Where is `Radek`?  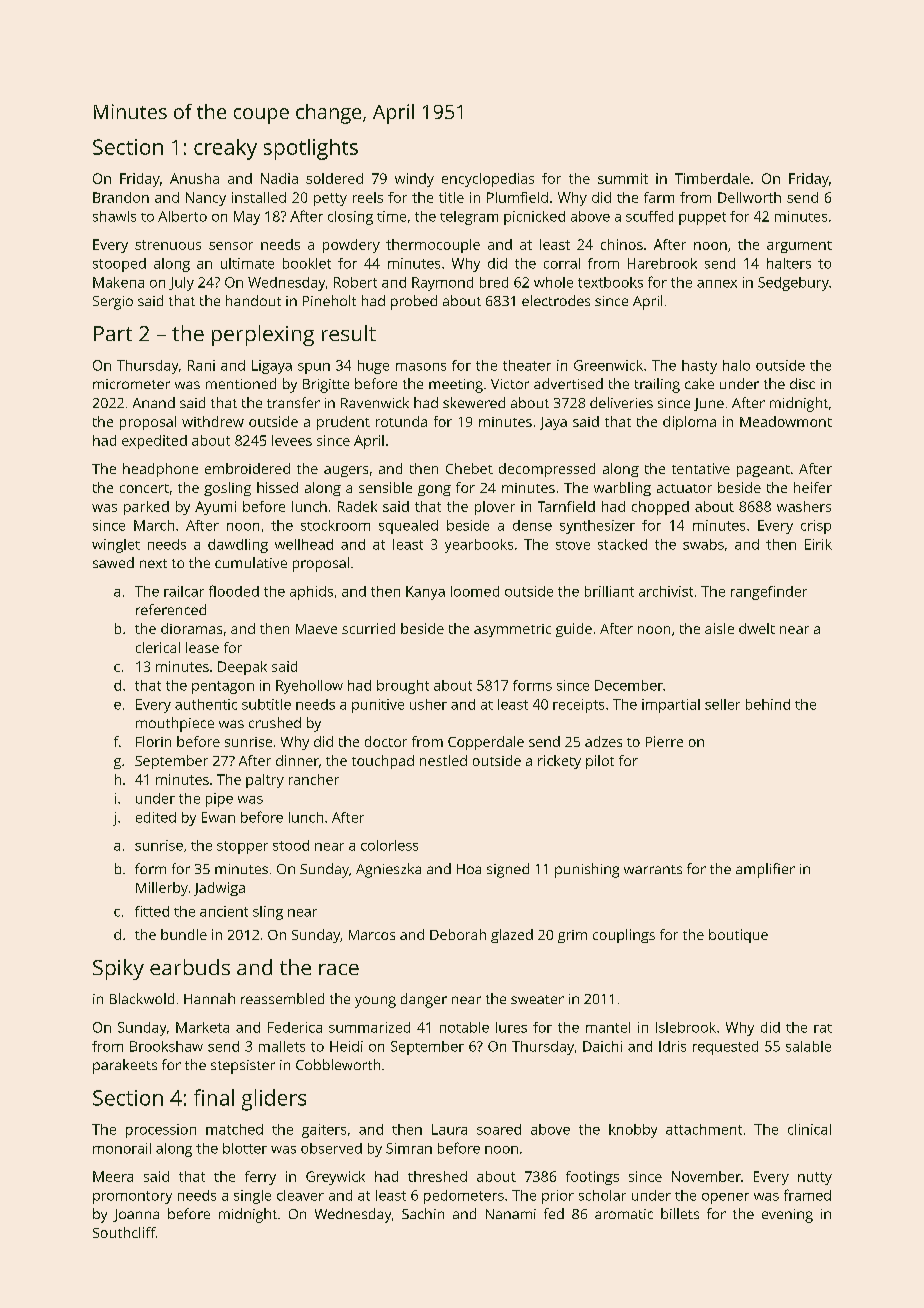
Radek is located at coordinates (357, 506).
